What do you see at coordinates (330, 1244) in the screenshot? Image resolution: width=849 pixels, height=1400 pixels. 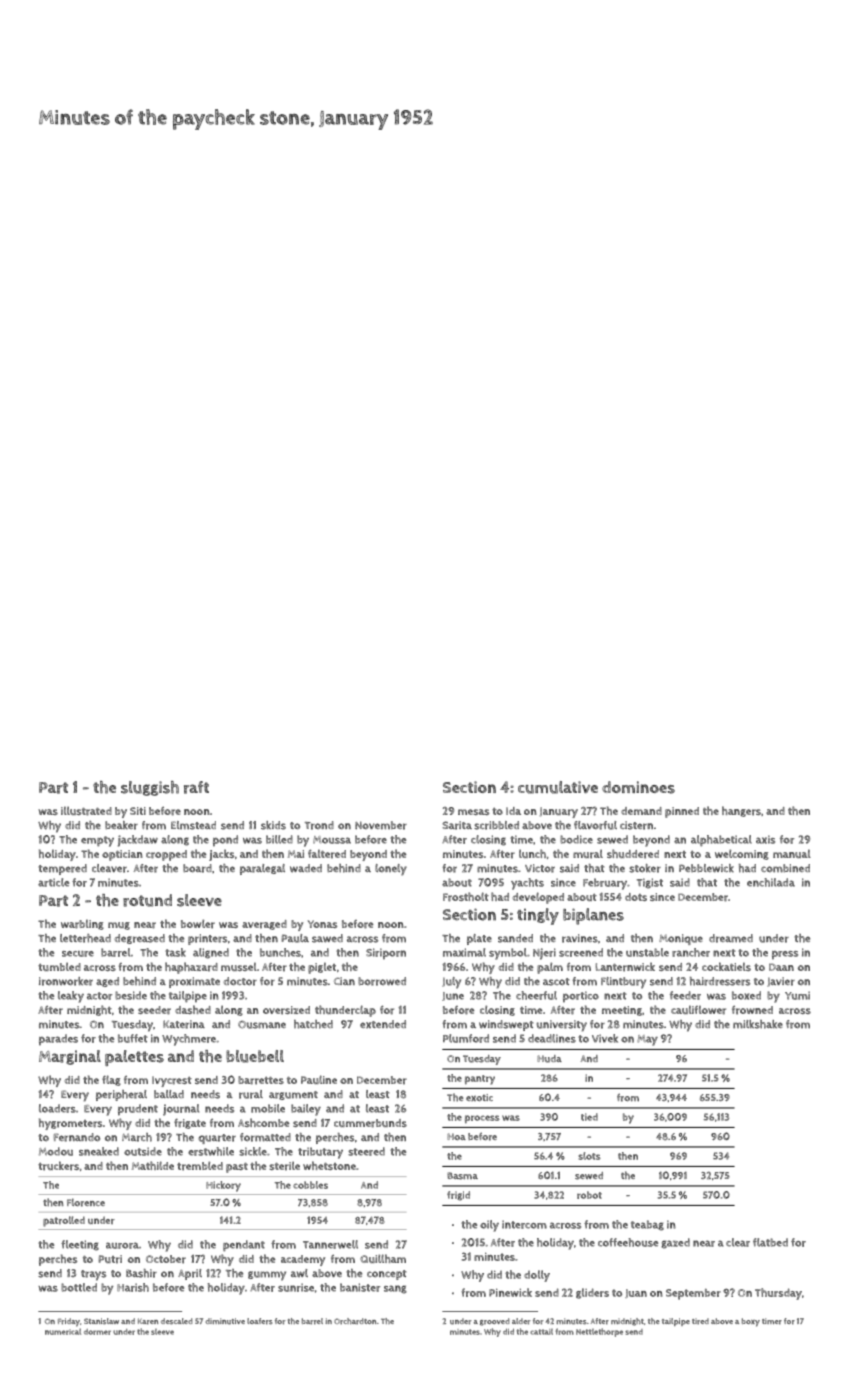 I see `Tannerwell` at bounding box center [330, 1244].
